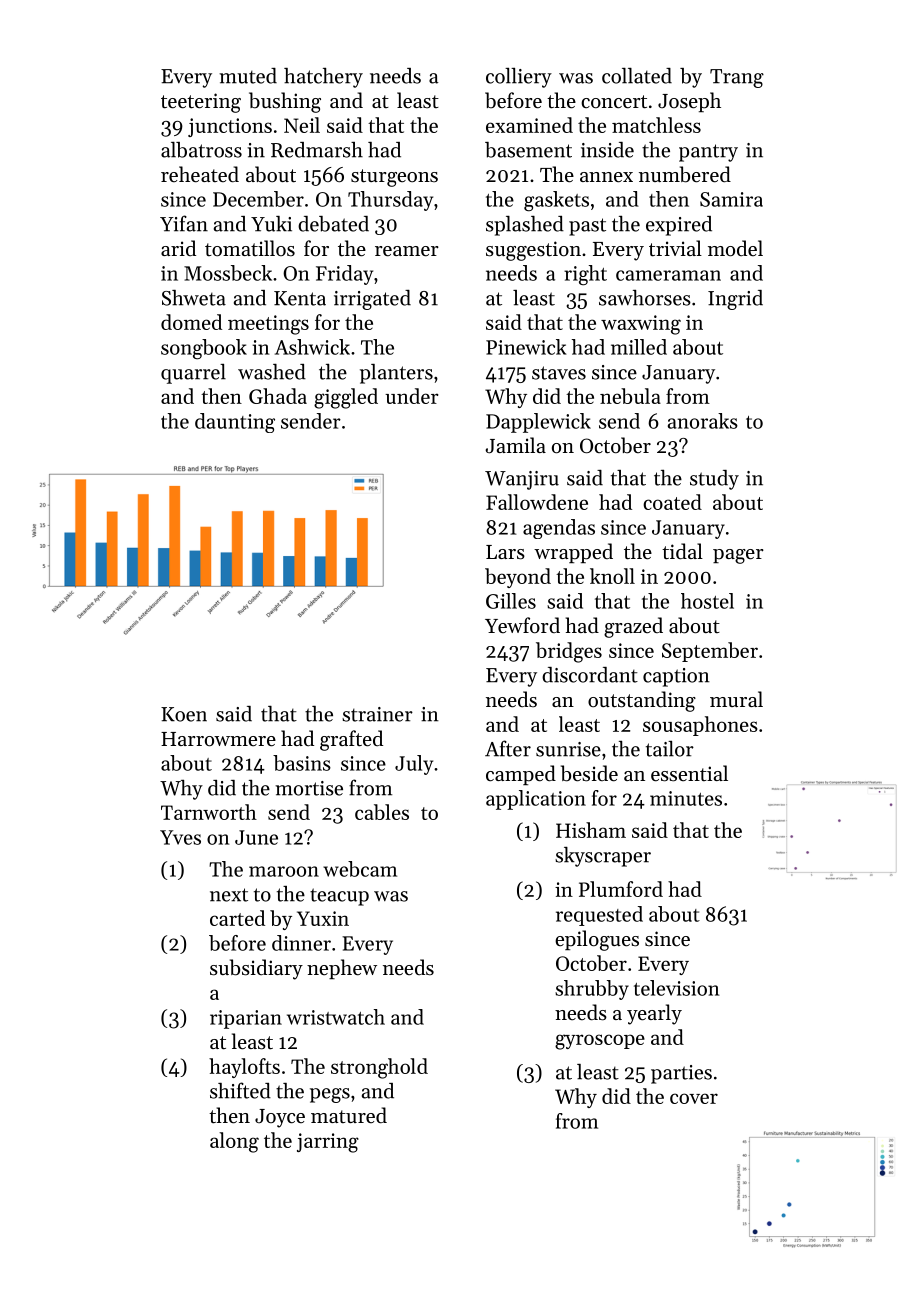  What do you see at coordinates (323, 78) in the screenshot?
I see `hatchery` at bounding box center [323, 78].
